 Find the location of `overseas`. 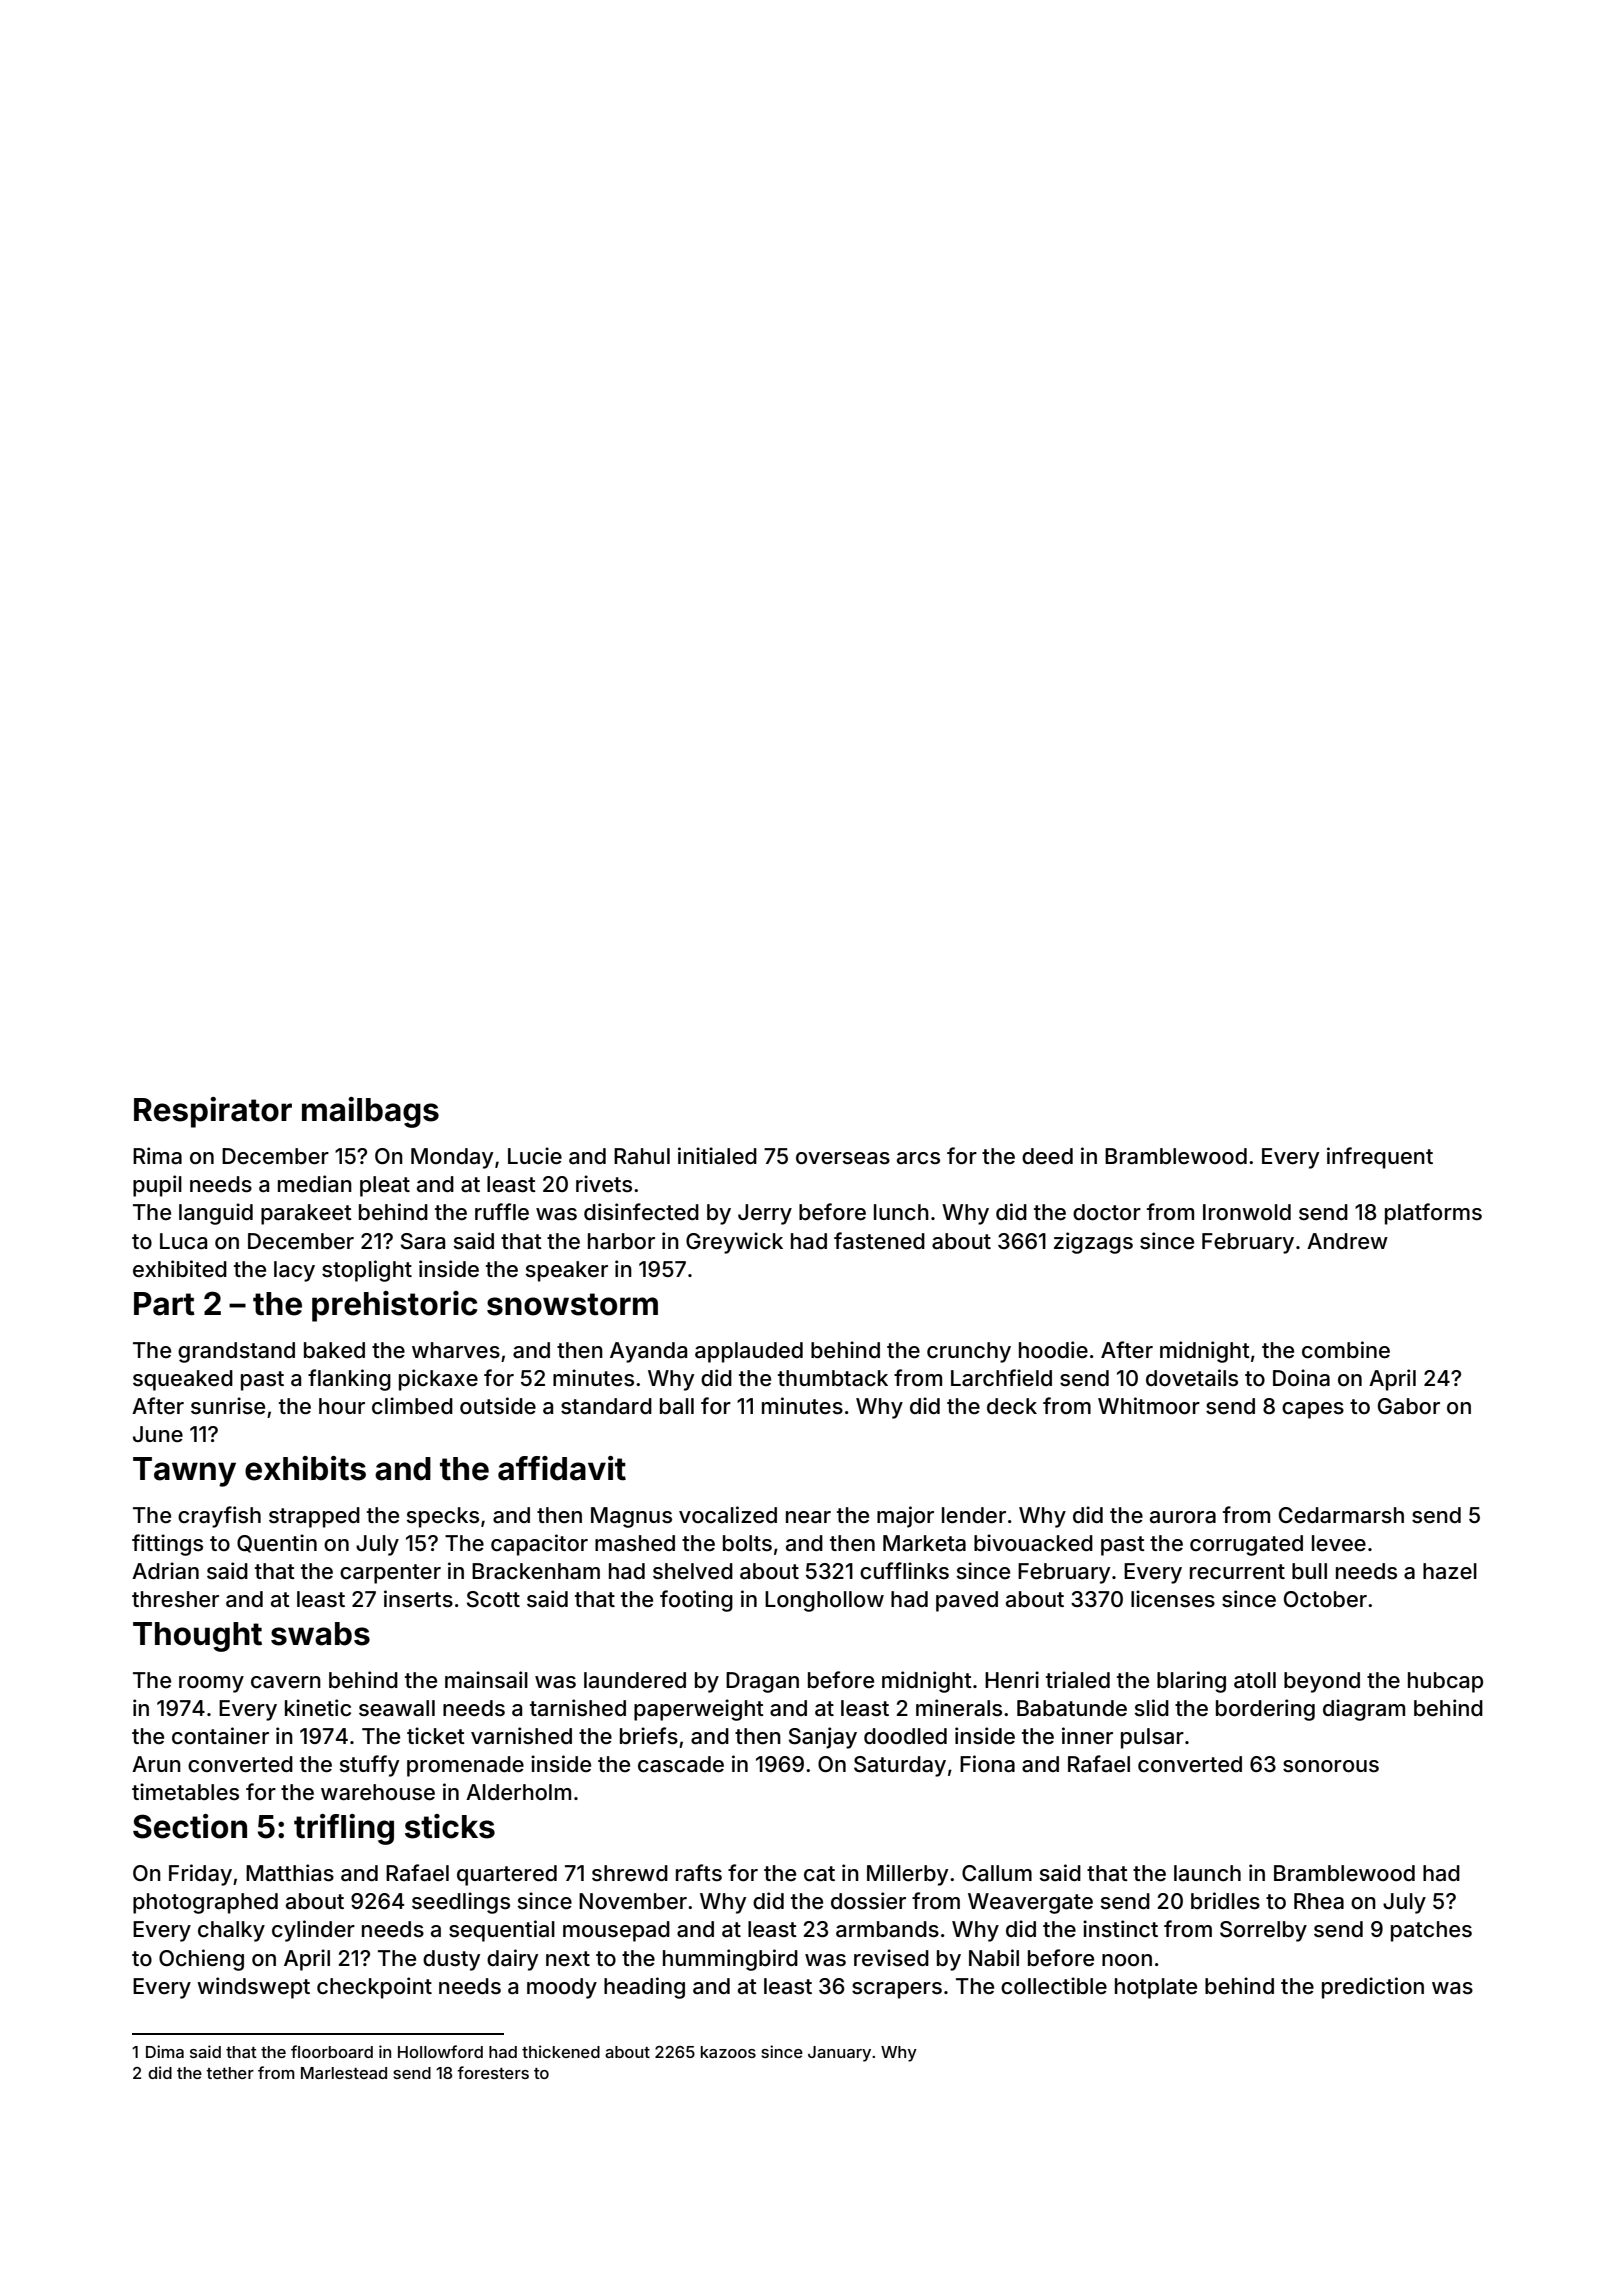

overseas is located at coordinates (843, 1158).
